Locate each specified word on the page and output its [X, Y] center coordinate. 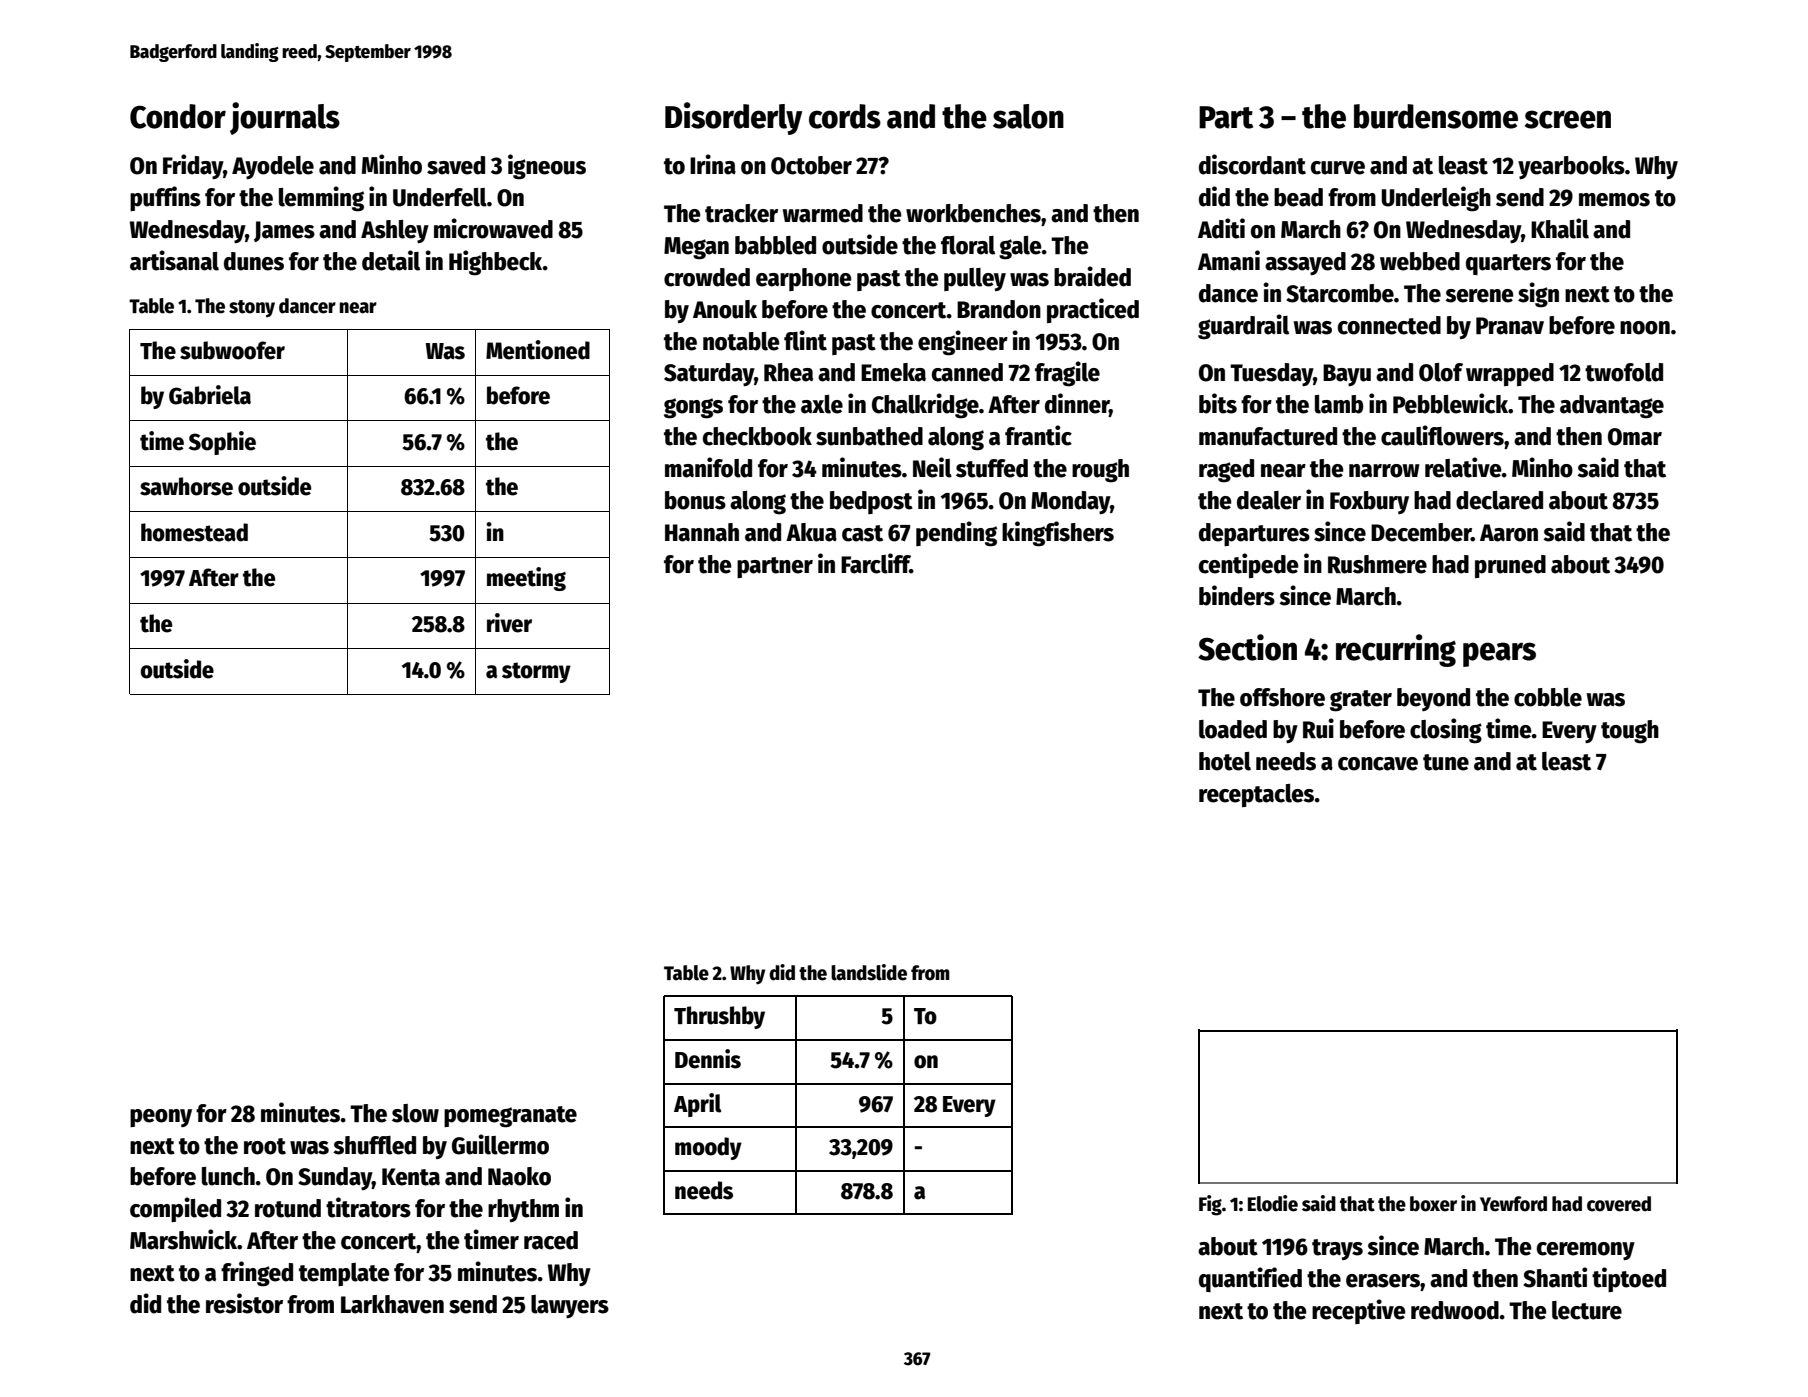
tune [1446, 762]
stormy [536, 672]
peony [161, 1118]
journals [285, 118]
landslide [869, 972]
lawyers [570, 1306]
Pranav [1510, 326]
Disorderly [733, 118]
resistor [244, 1303]
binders [1237, 595]
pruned [1510, 566]
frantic [1038, 435]
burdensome [1436, 116]
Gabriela [210, 395]
